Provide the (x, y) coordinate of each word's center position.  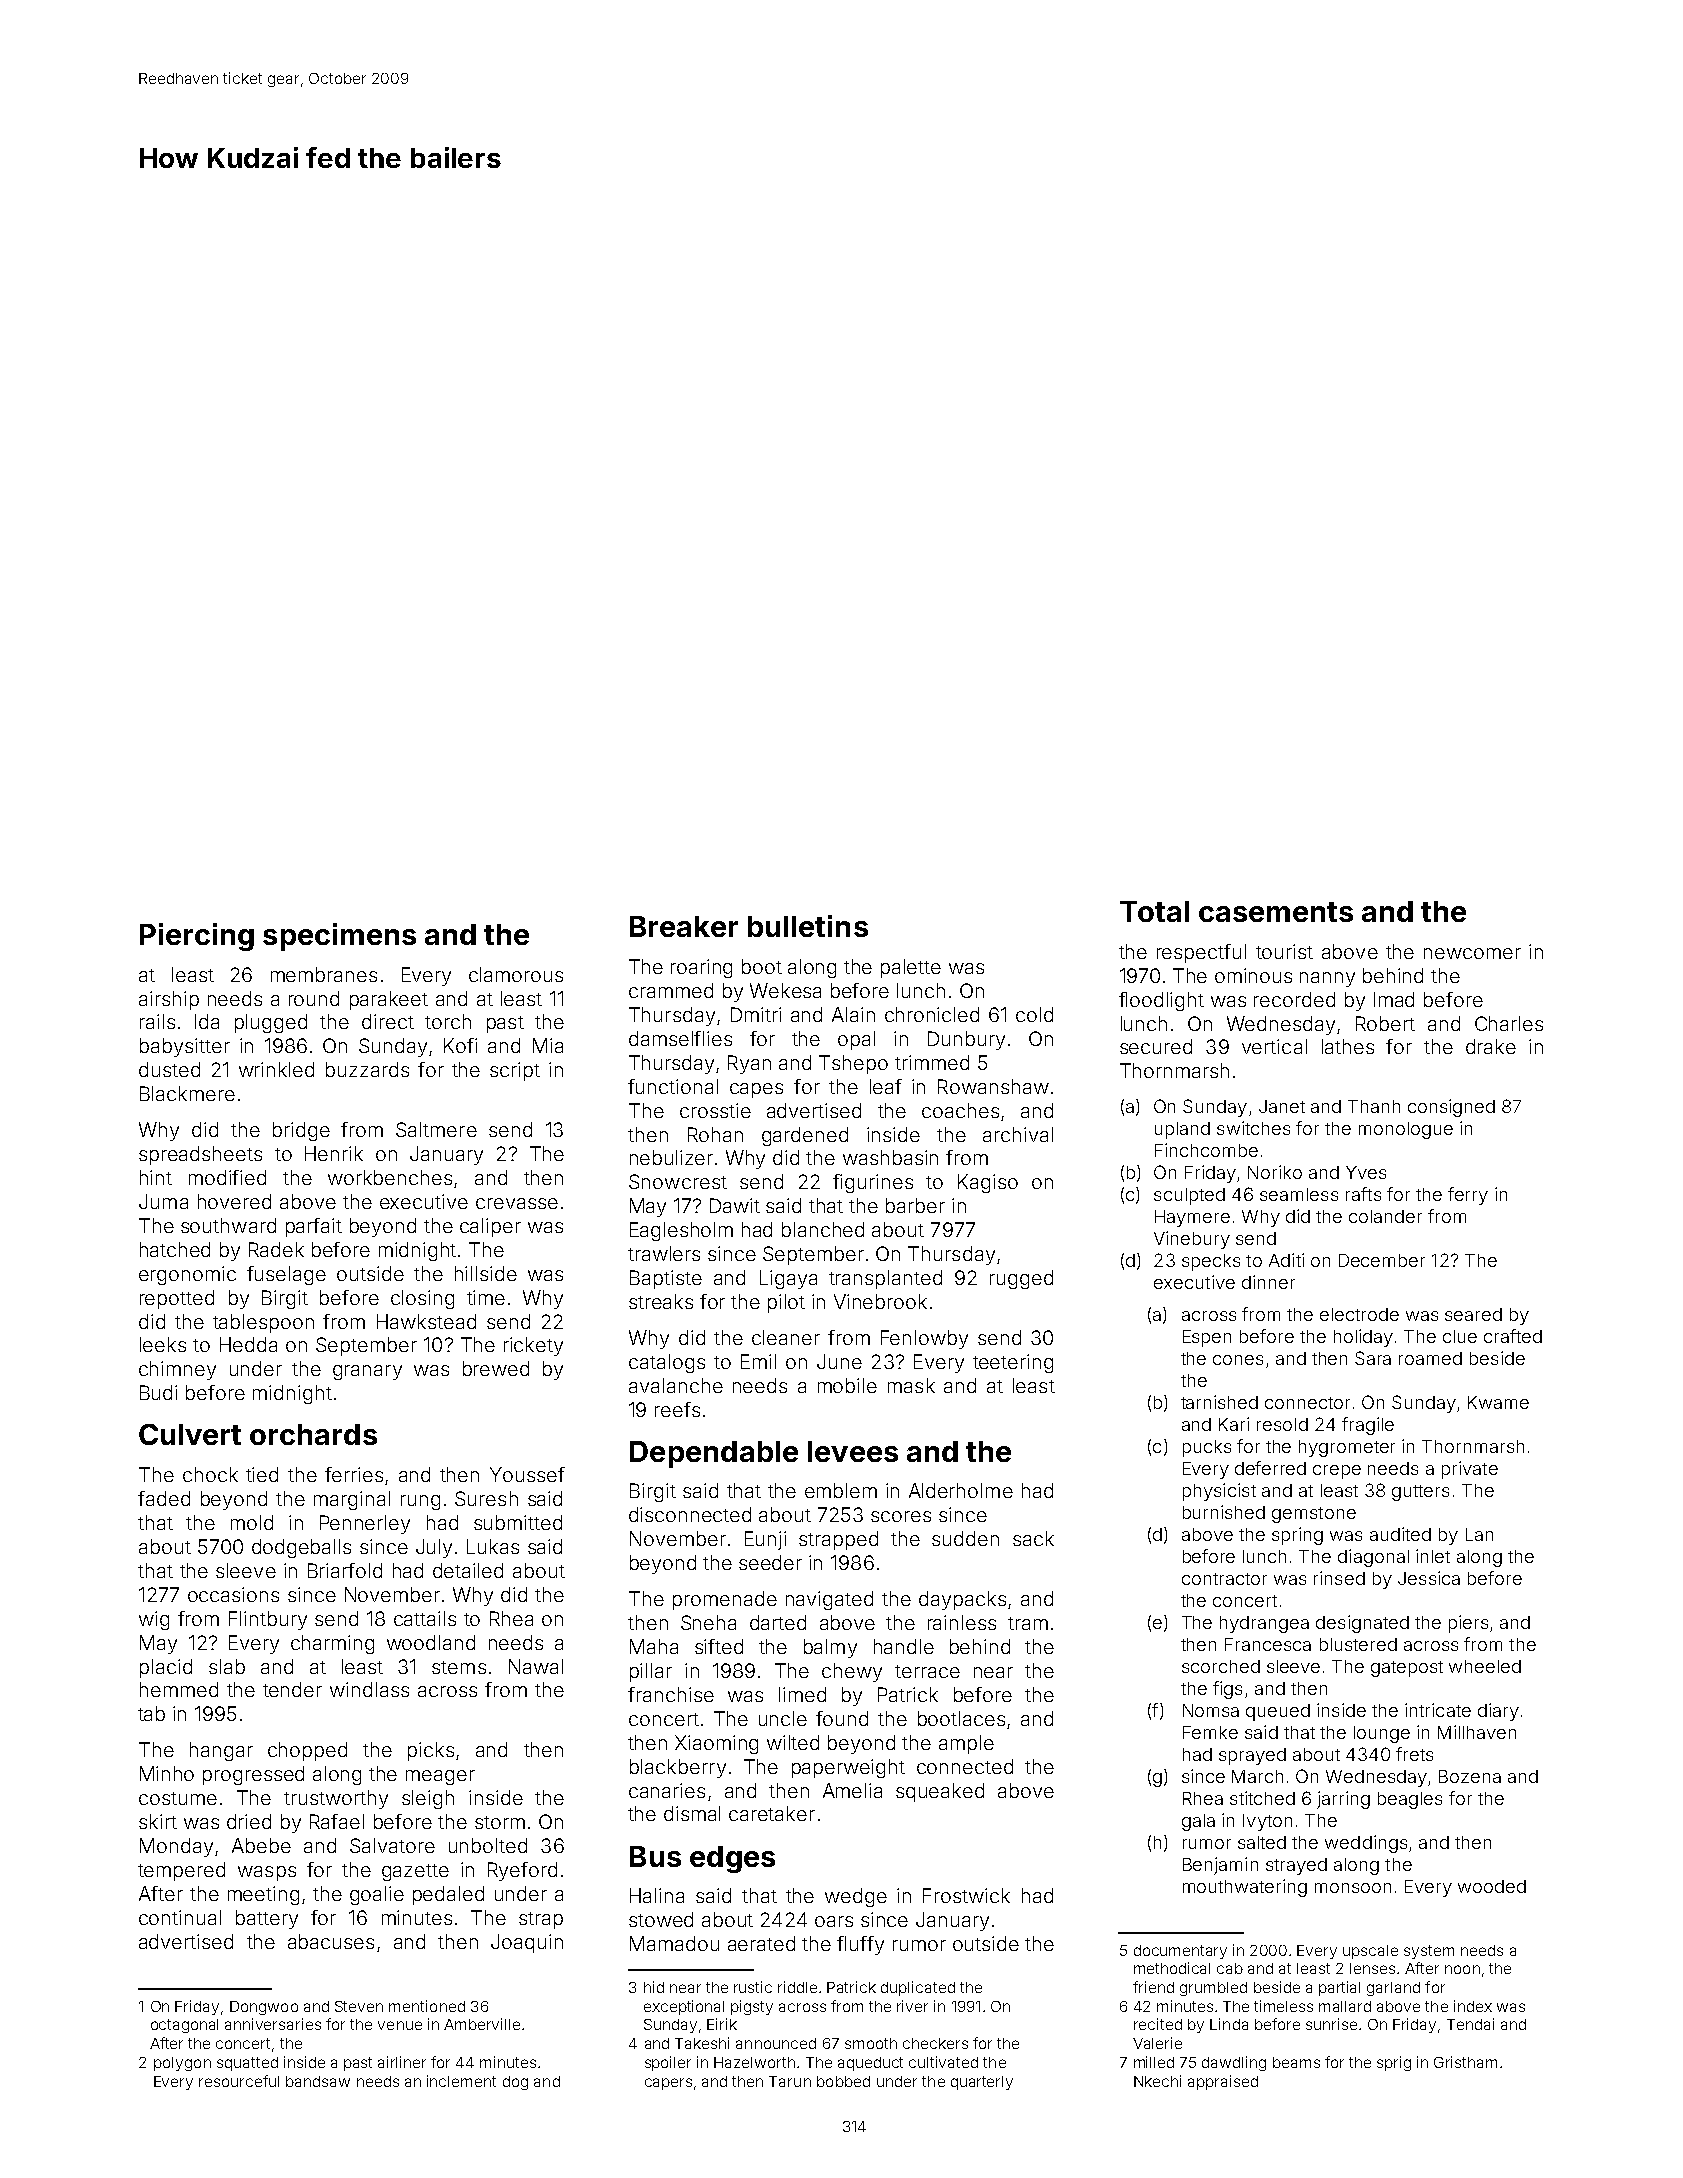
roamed (1430, 1358)
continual (180, 1917)
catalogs (667, 1363)
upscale (1370, 1952)
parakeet (389, 1000)
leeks (163, 1344)
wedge (856, 1897)
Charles (1509, 1023)
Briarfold (345, 1570)
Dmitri (756, 1014)
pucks (1207, 1448)
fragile (1368, 1426)
